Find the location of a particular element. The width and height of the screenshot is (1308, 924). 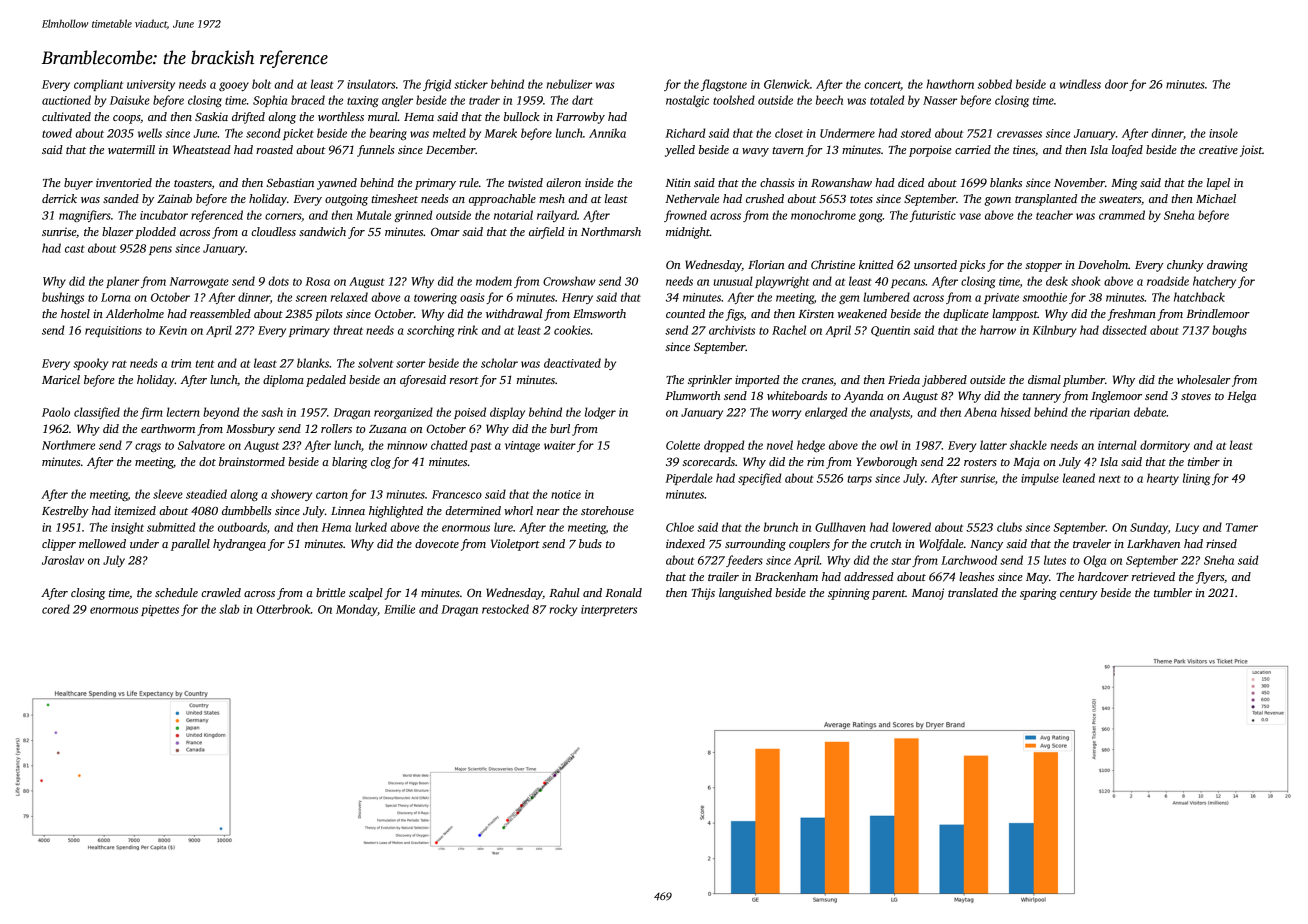

frowned is located at coordinates (685, 216).
